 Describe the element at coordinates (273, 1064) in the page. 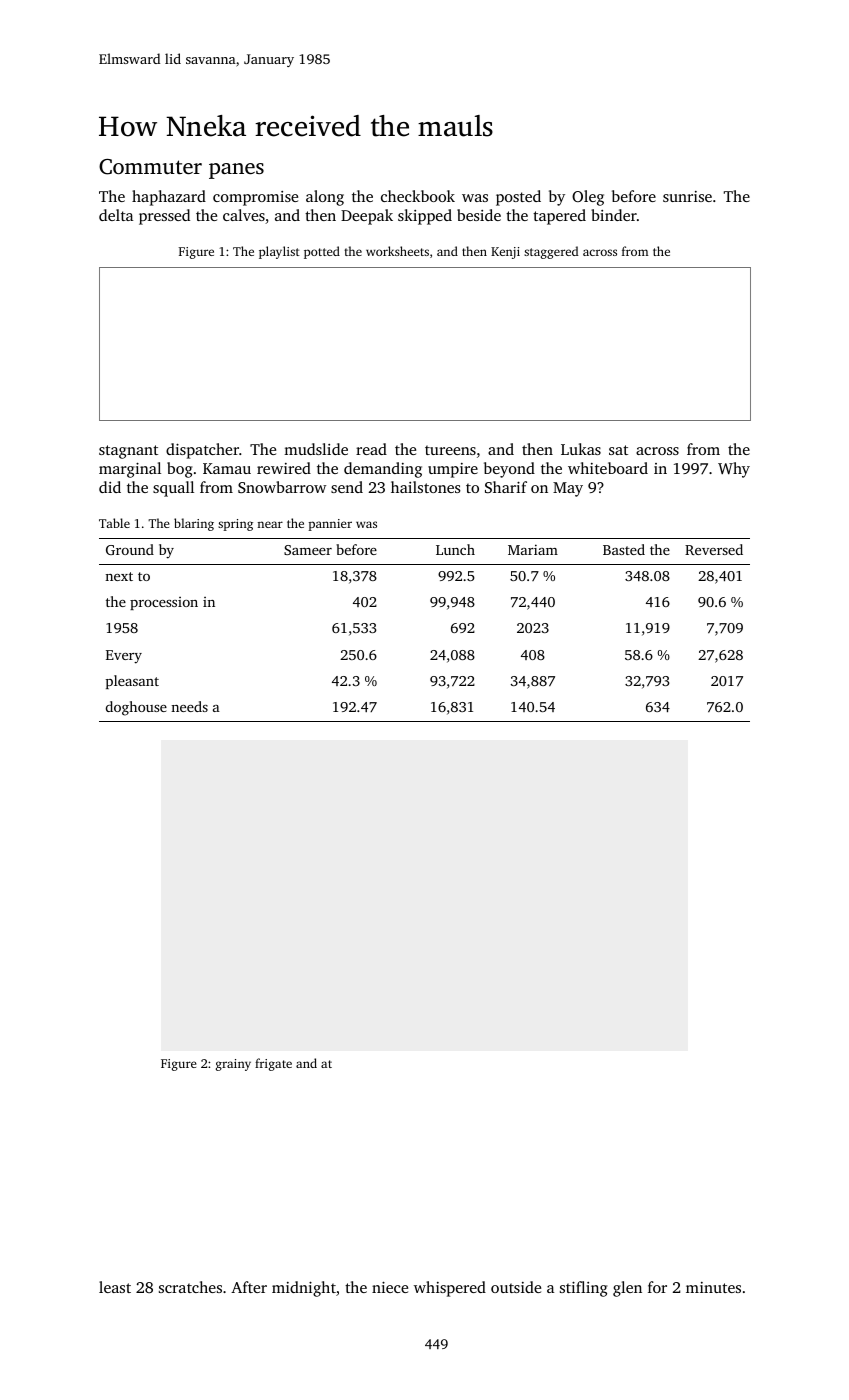

I see `frigate` at that location.
